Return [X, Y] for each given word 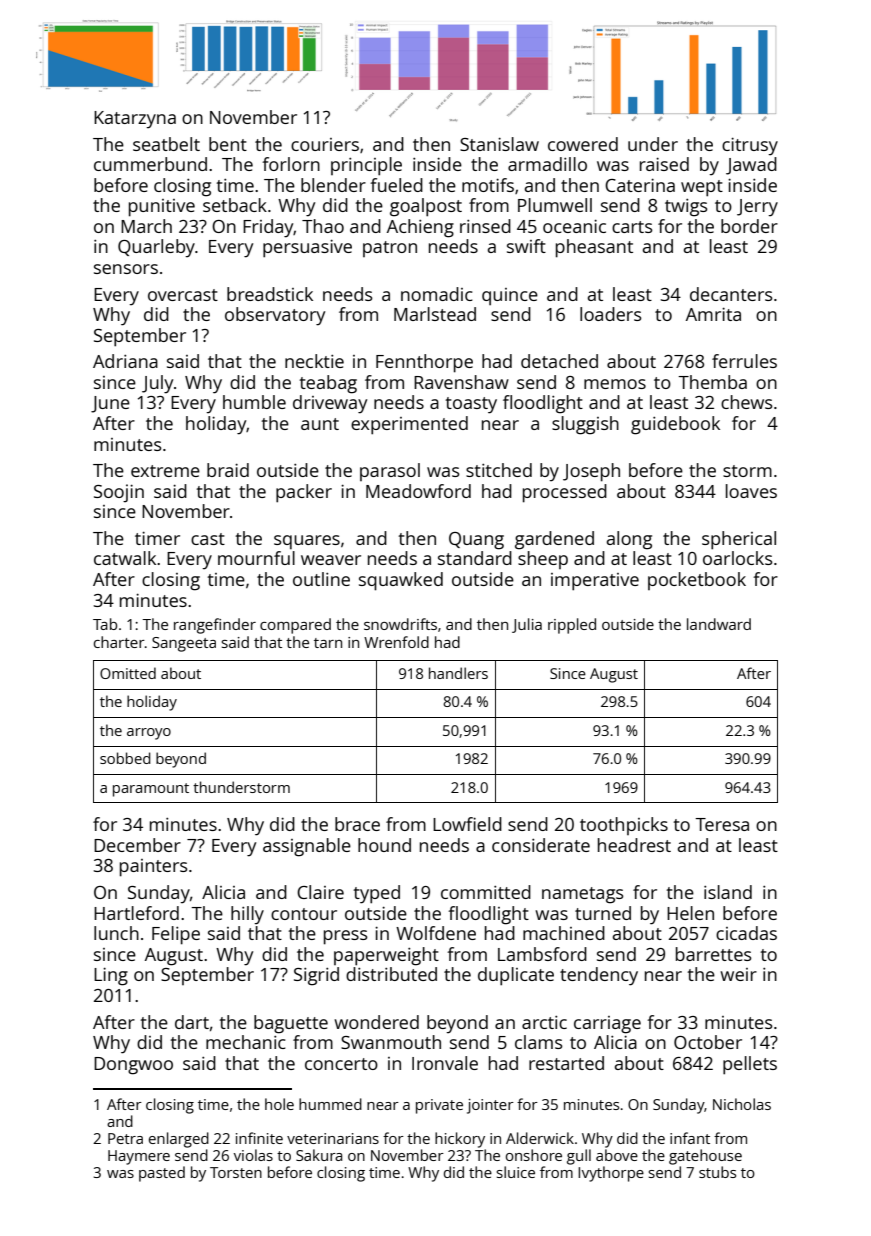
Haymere [139, 1157]
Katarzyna [135, 120]
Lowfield [467, 824]
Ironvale [445, 1063]
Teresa [722, 824]
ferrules [744, 361]
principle [366, 166]
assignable [307, 847]
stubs [717, 1172]
